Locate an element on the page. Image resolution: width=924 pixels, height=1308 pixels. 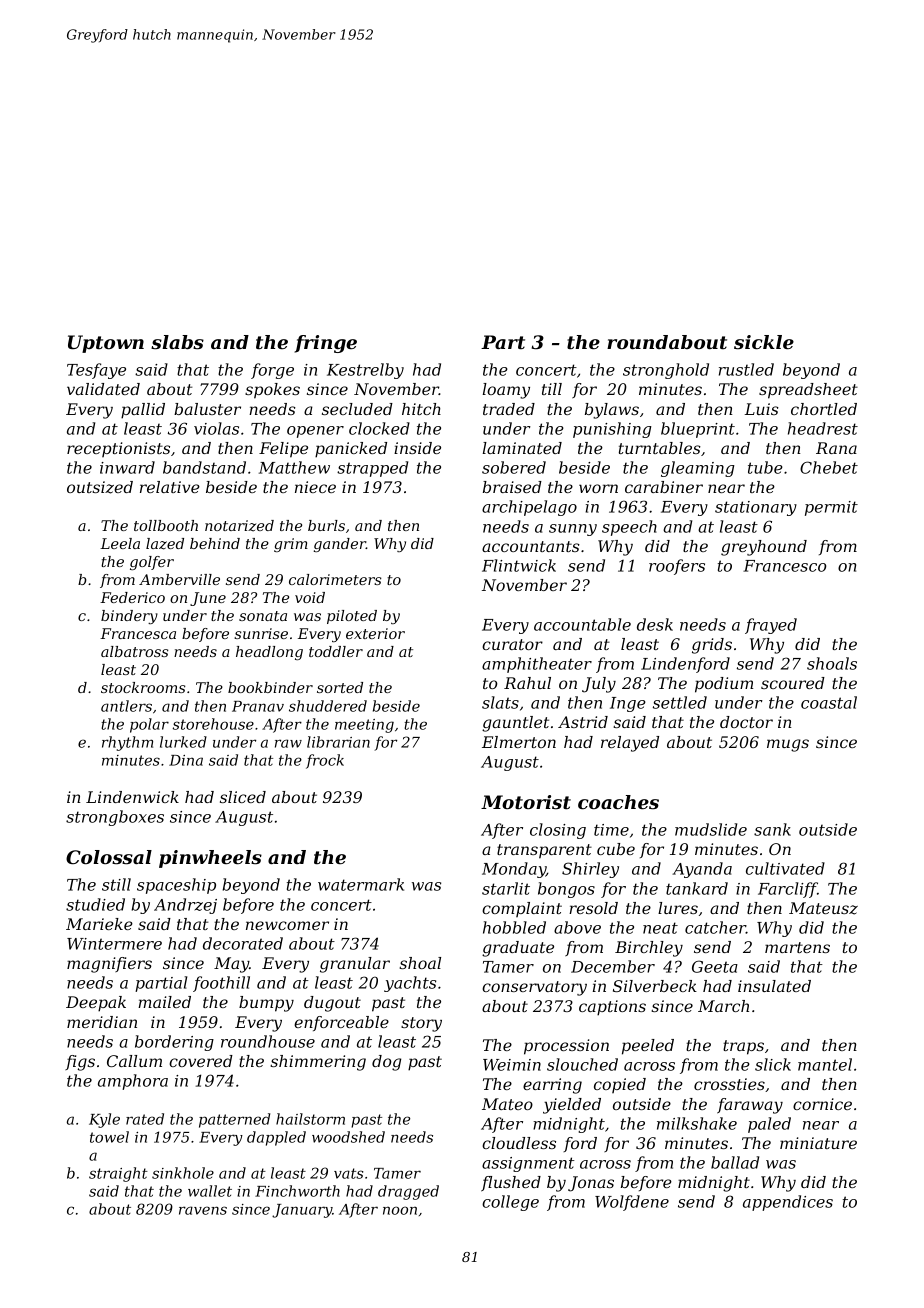
woodshed is located at coordinates (348, 1137).
